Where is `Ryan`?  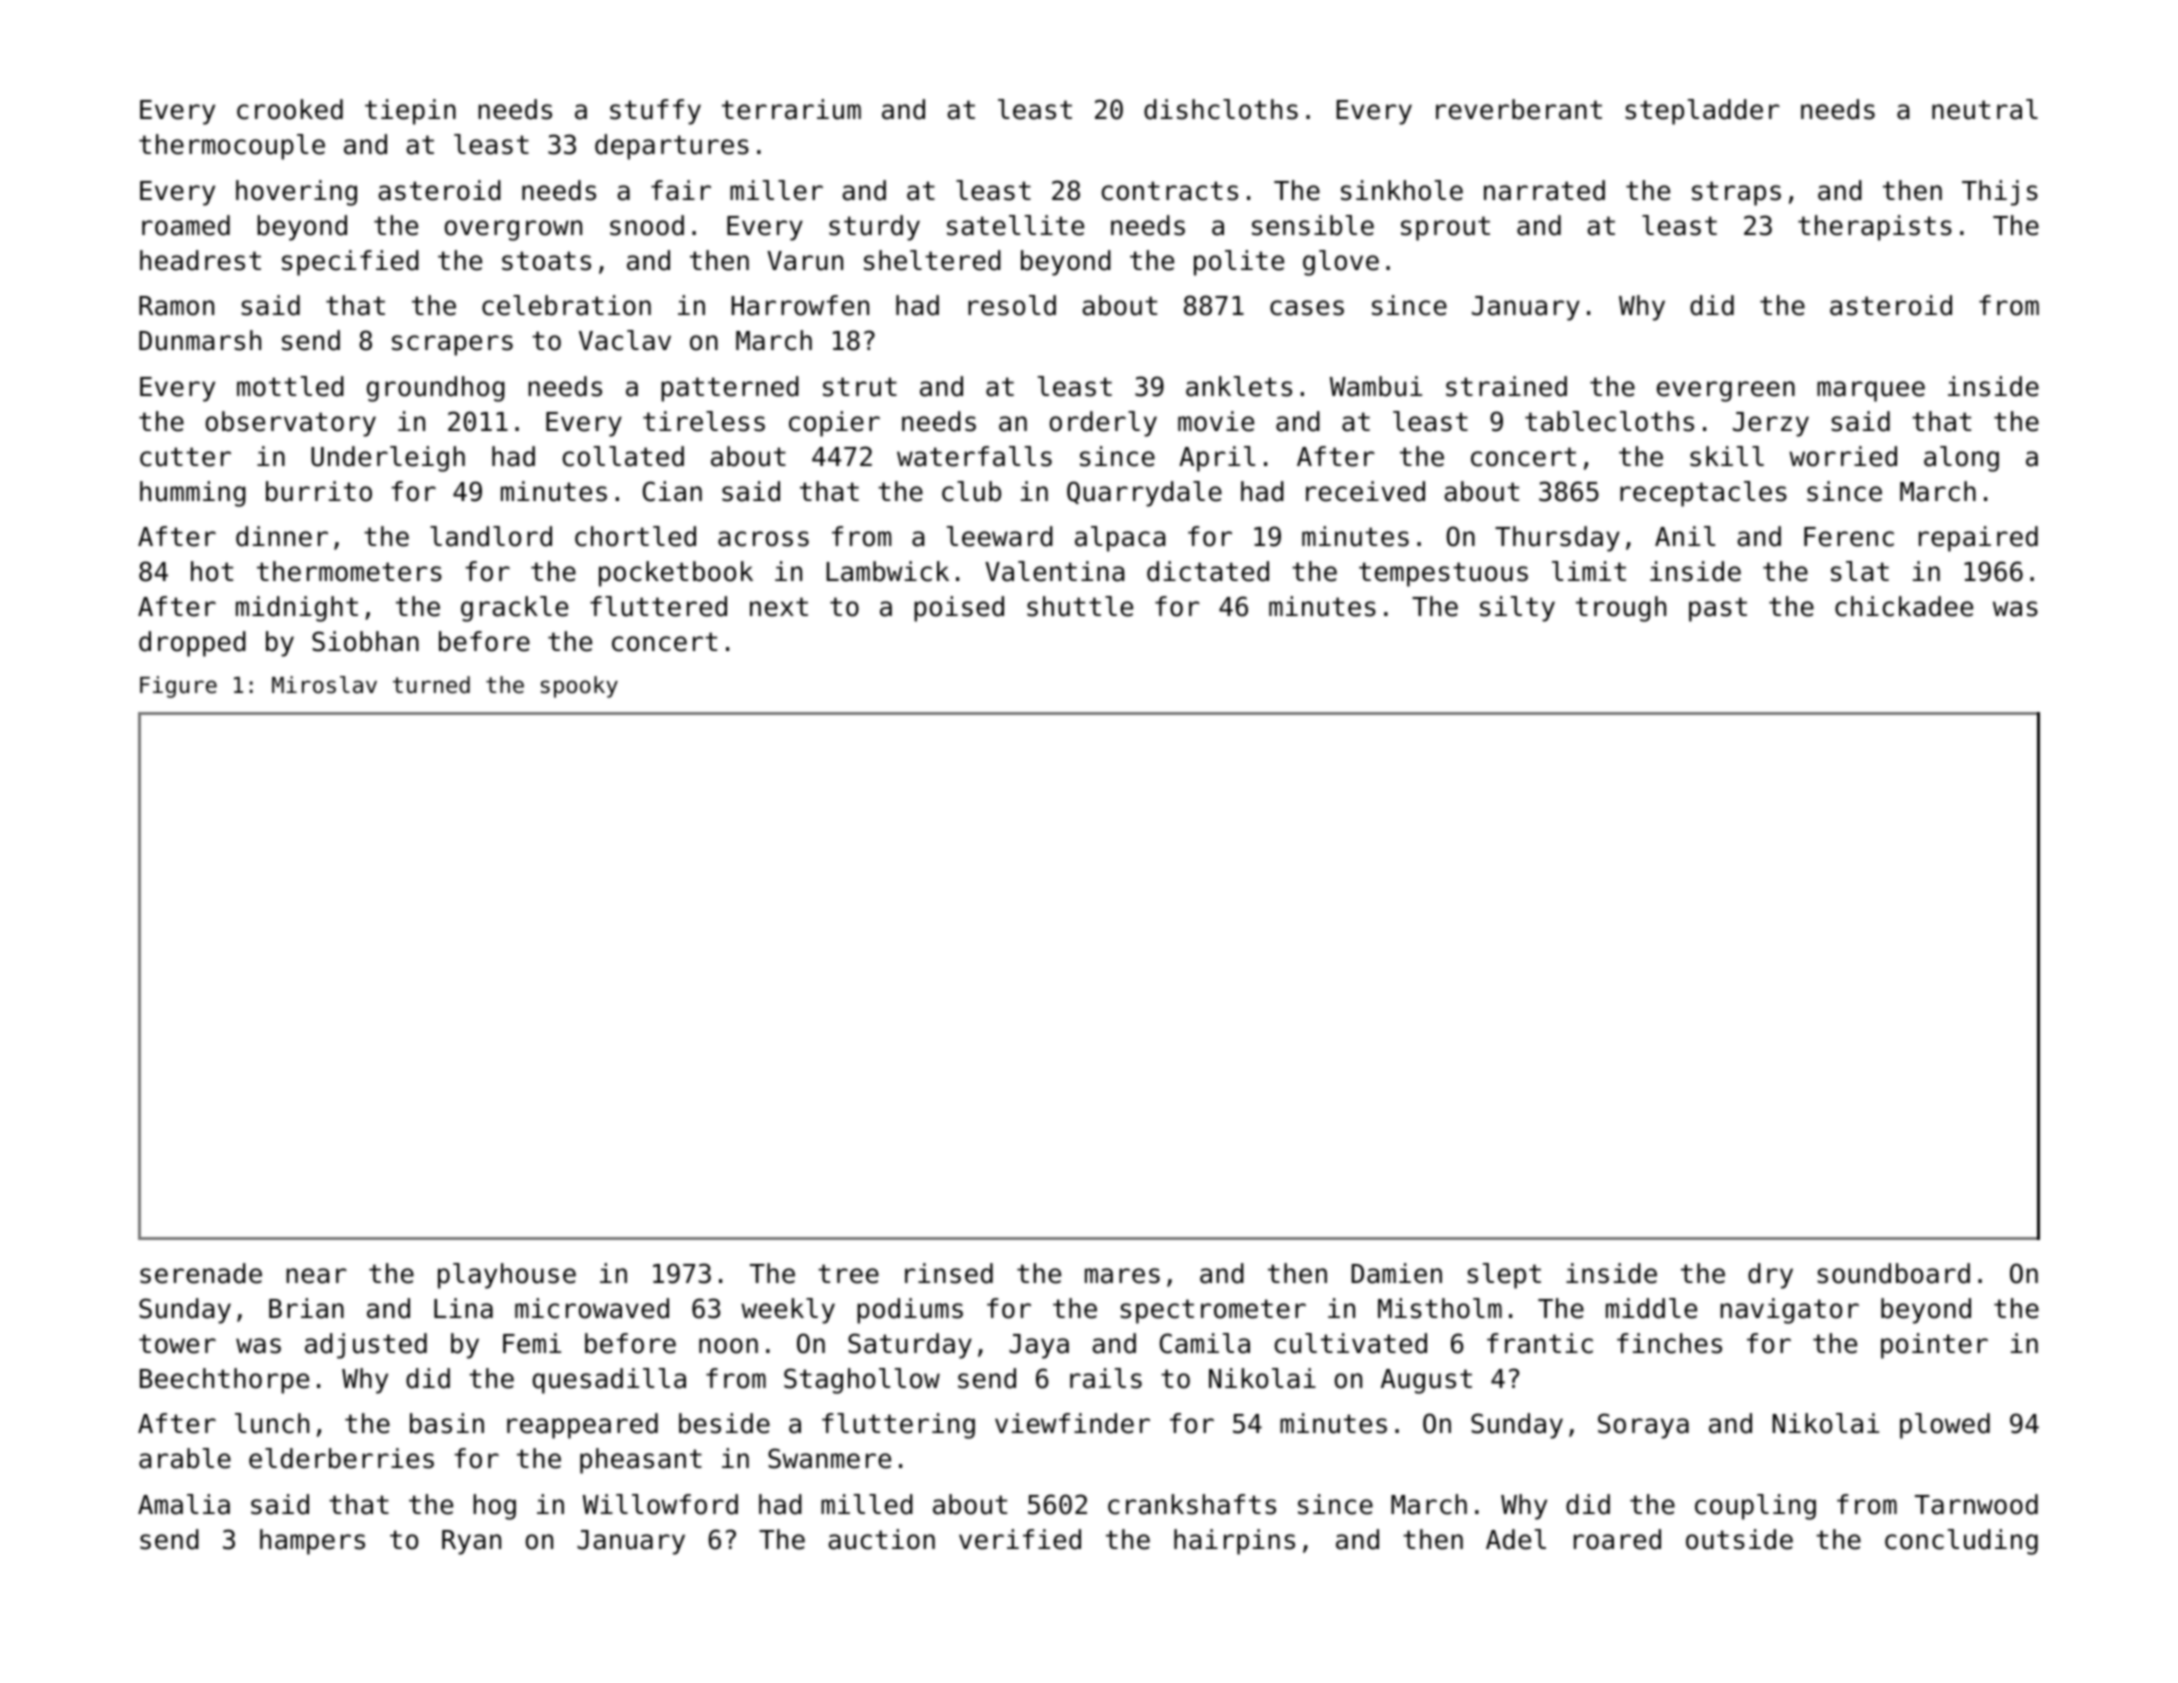 Ryan is located at coordinates (471, 1542).
